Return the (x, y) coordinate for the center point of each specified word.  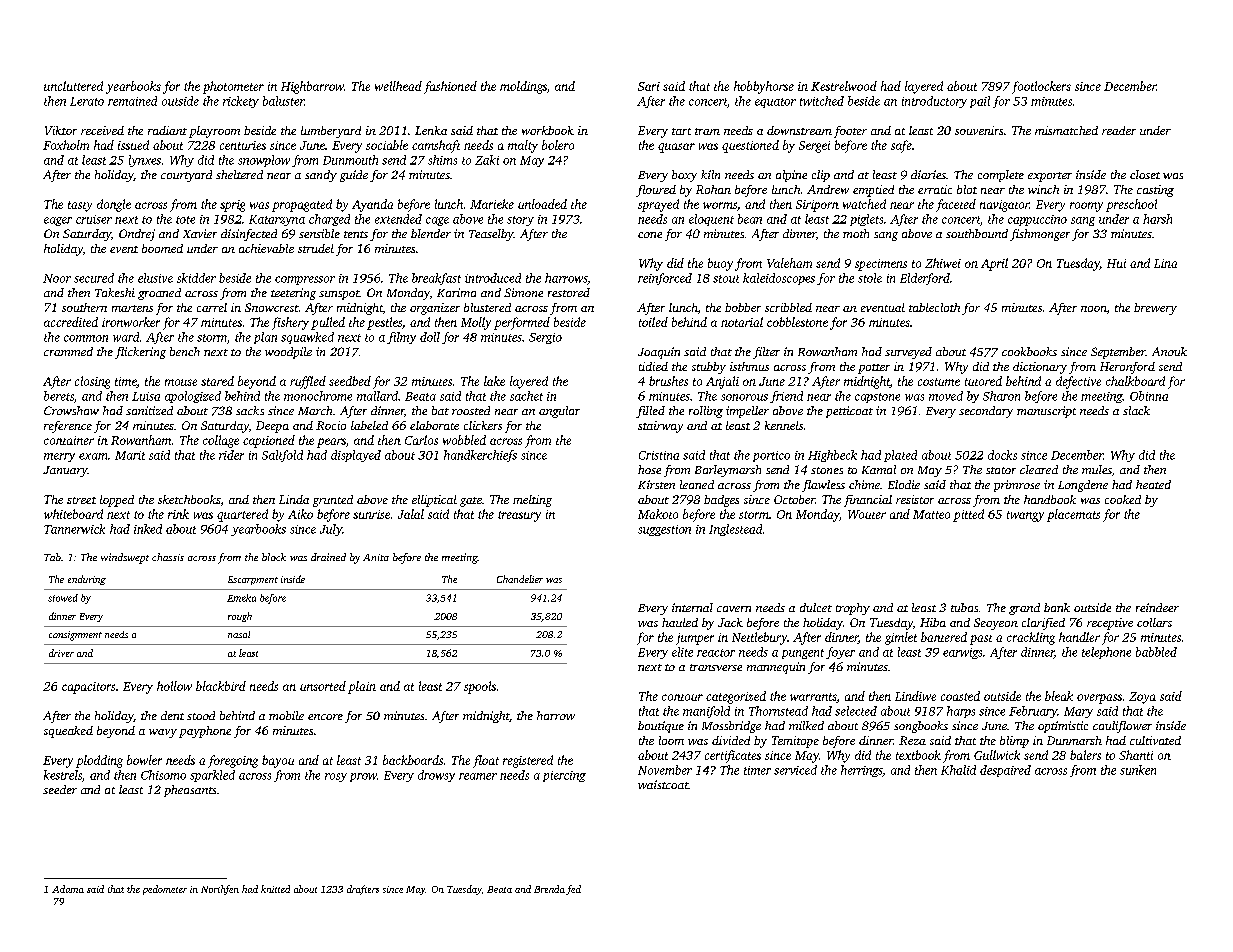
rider (231, 455)
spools (480, 687)
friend (786, 397)
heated (1153, 484)
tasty (80, 206)
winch (1043, 189)
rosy (336, 777)
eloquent (711, 220)
